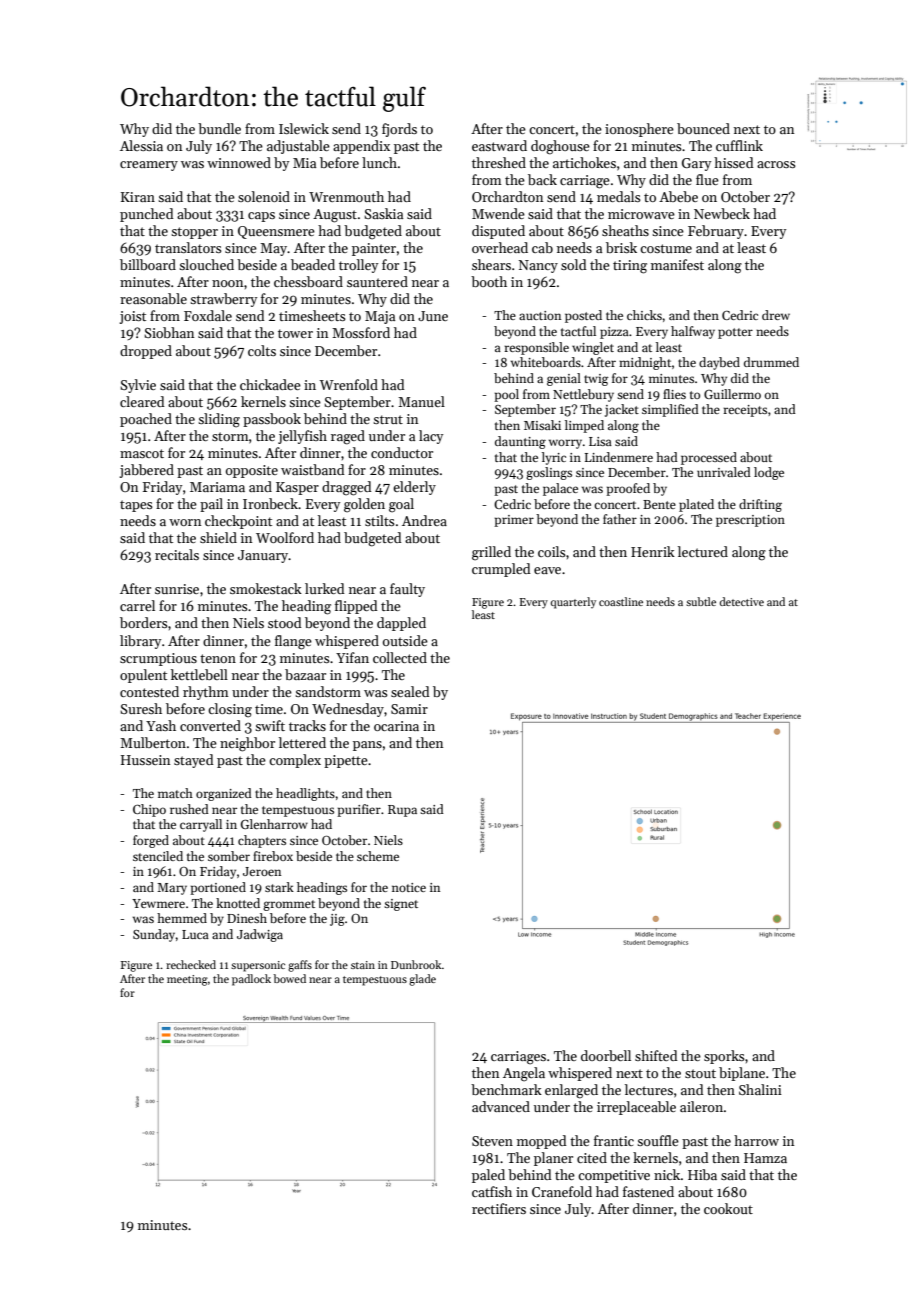  What do you see at coordinates (722, 213) in the page?
I see `Newbeck` at bounding box center [722, 213].
